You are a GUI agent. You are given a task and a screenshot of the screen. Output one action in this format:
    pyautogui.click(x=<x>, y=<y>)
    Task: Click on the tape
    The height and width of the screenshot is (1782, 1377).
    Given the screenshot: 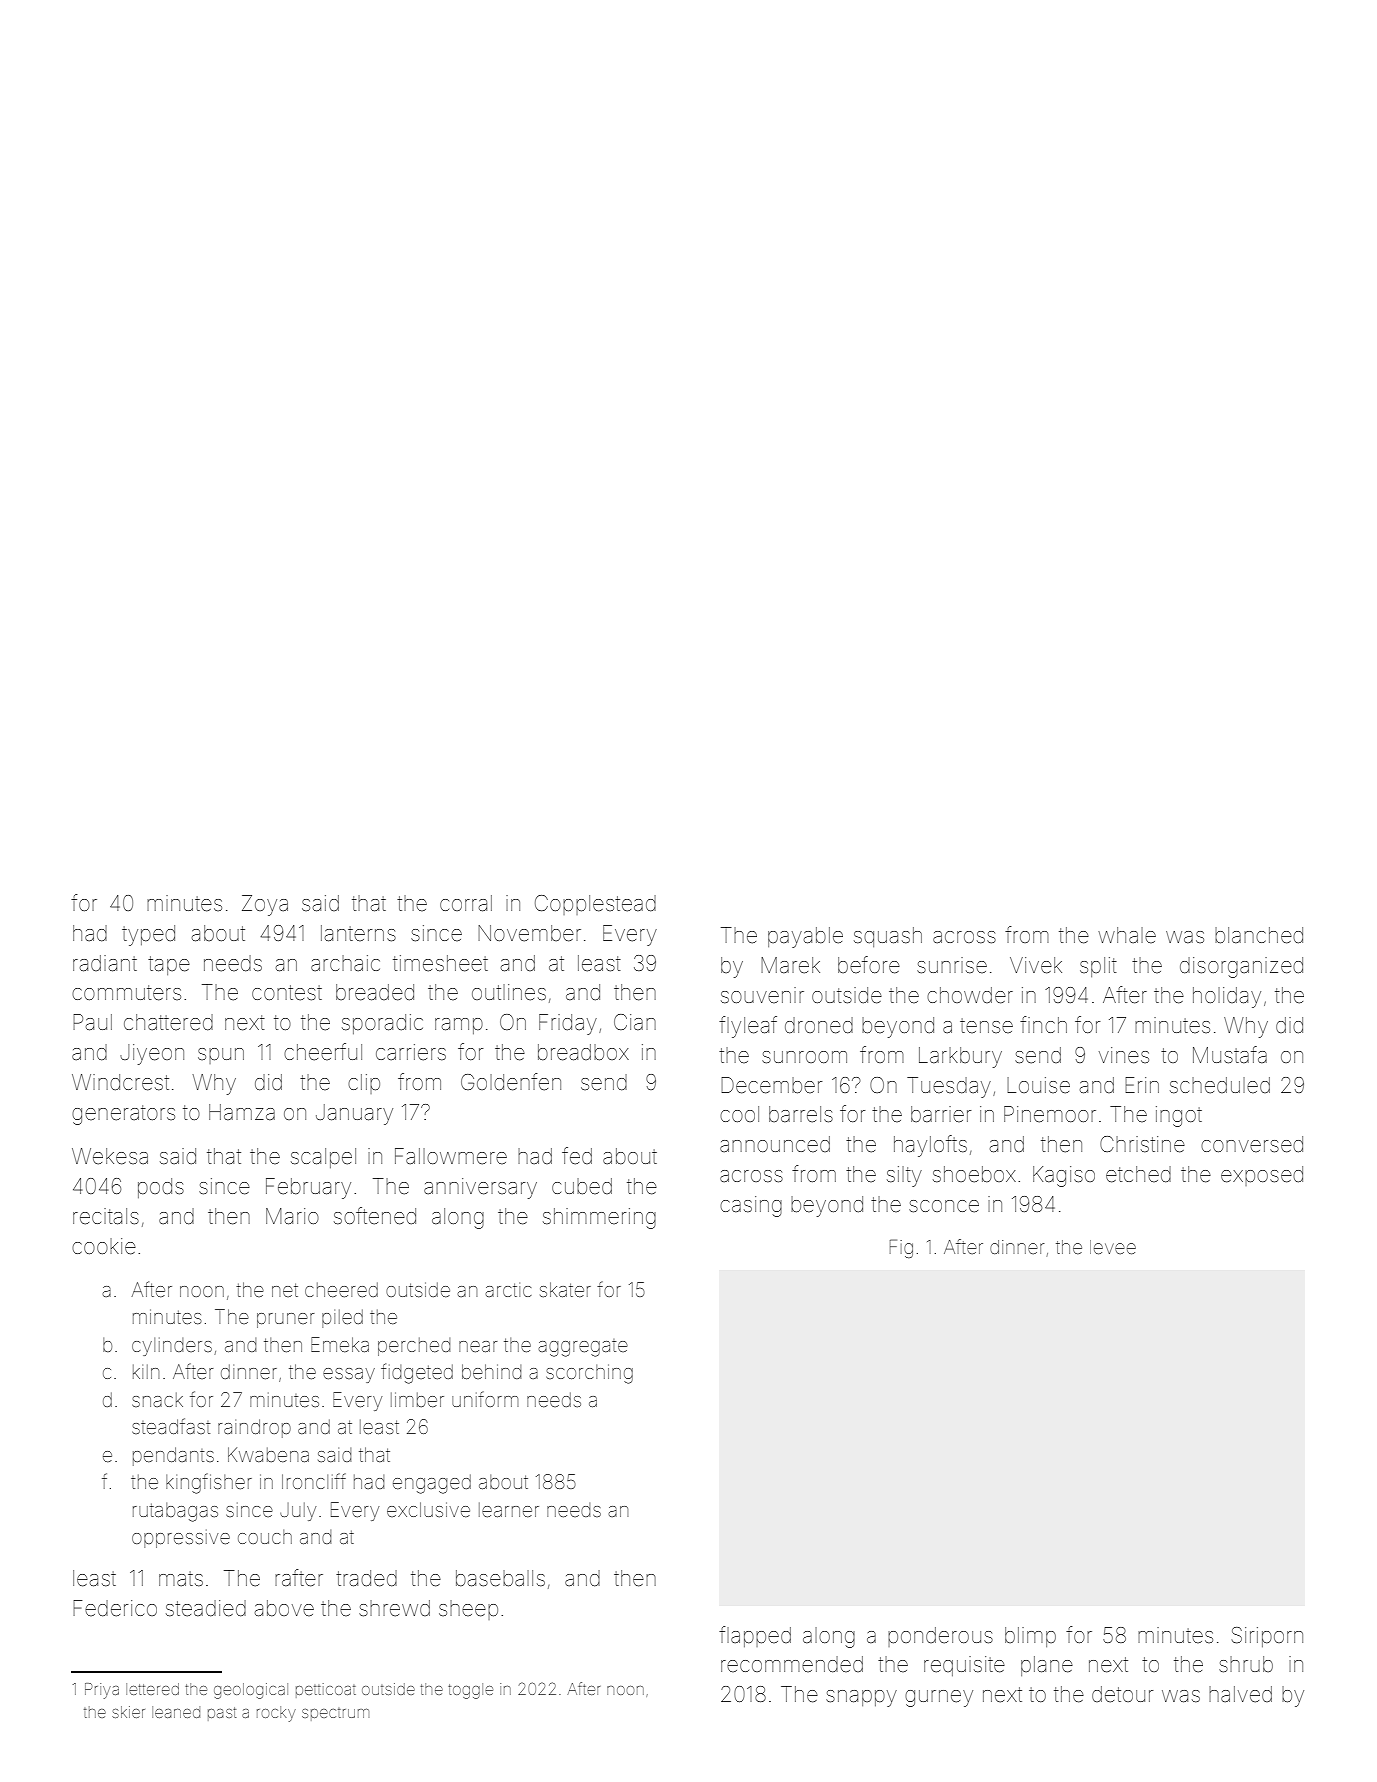 What is the action you would take?
    pyautogui.click(x=169, y=965)
